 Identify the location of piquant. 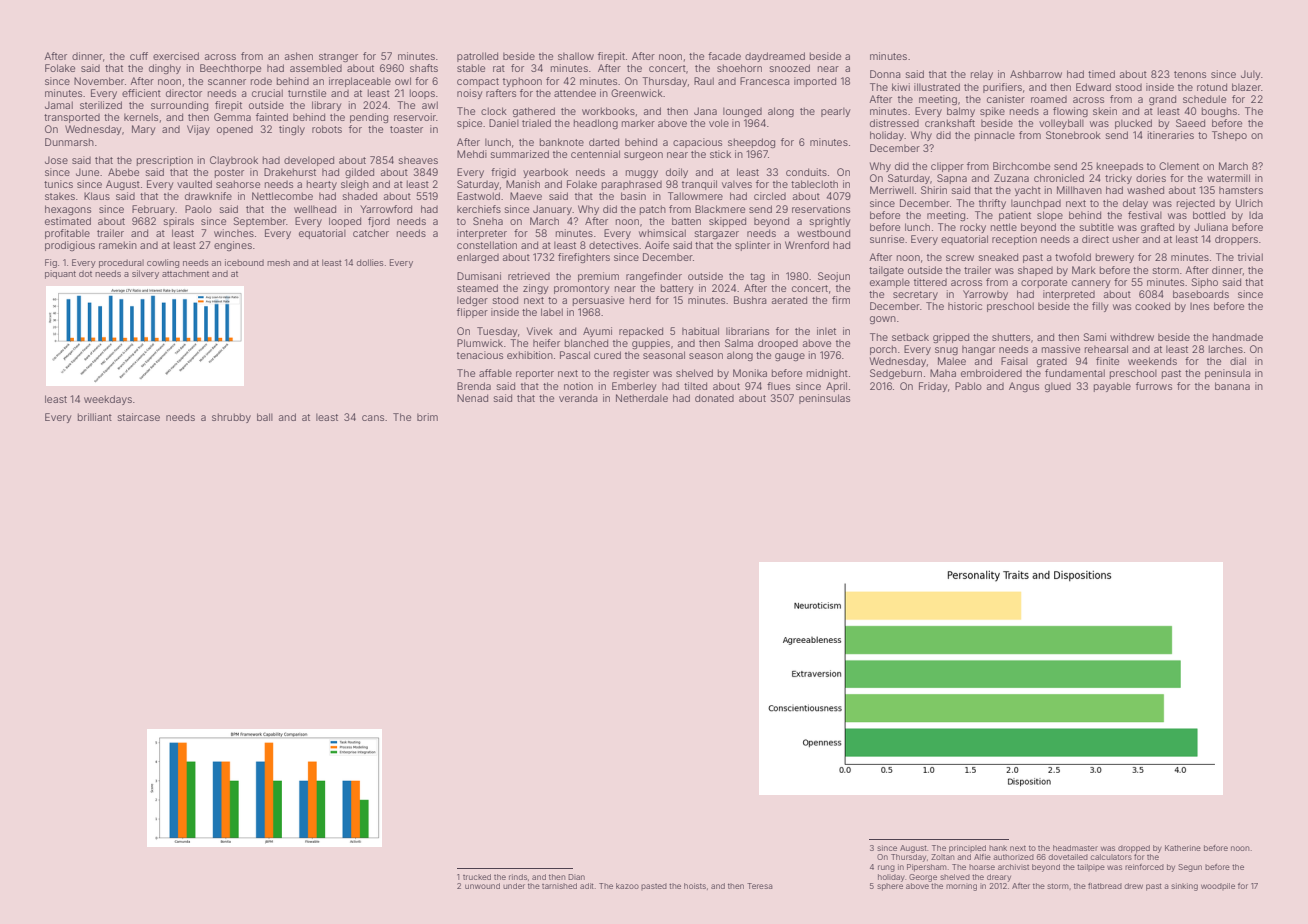
(60, 274).
